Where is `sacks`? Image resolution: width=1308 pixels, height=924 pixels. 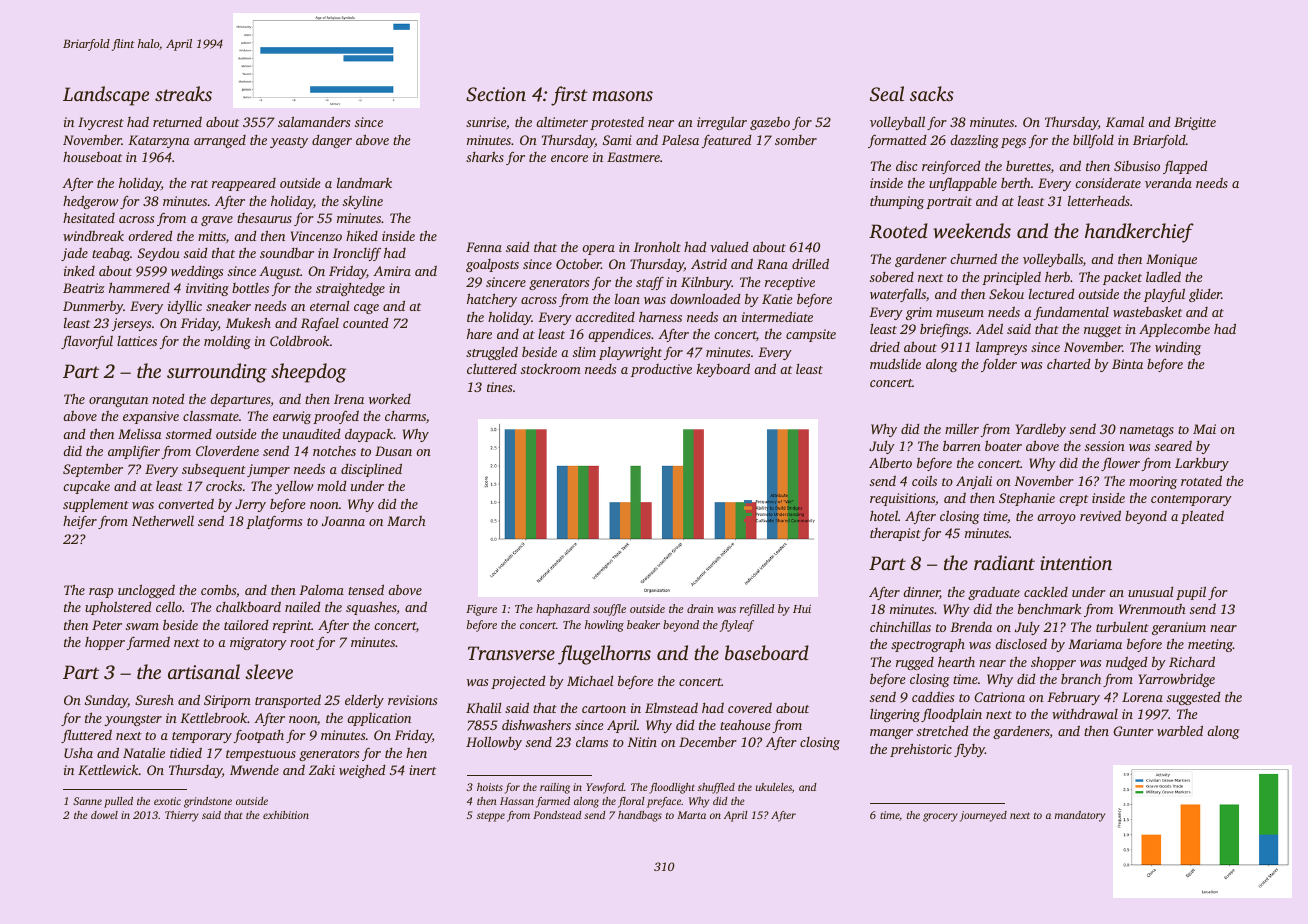
sacks is located at coordinates (932, 93).
